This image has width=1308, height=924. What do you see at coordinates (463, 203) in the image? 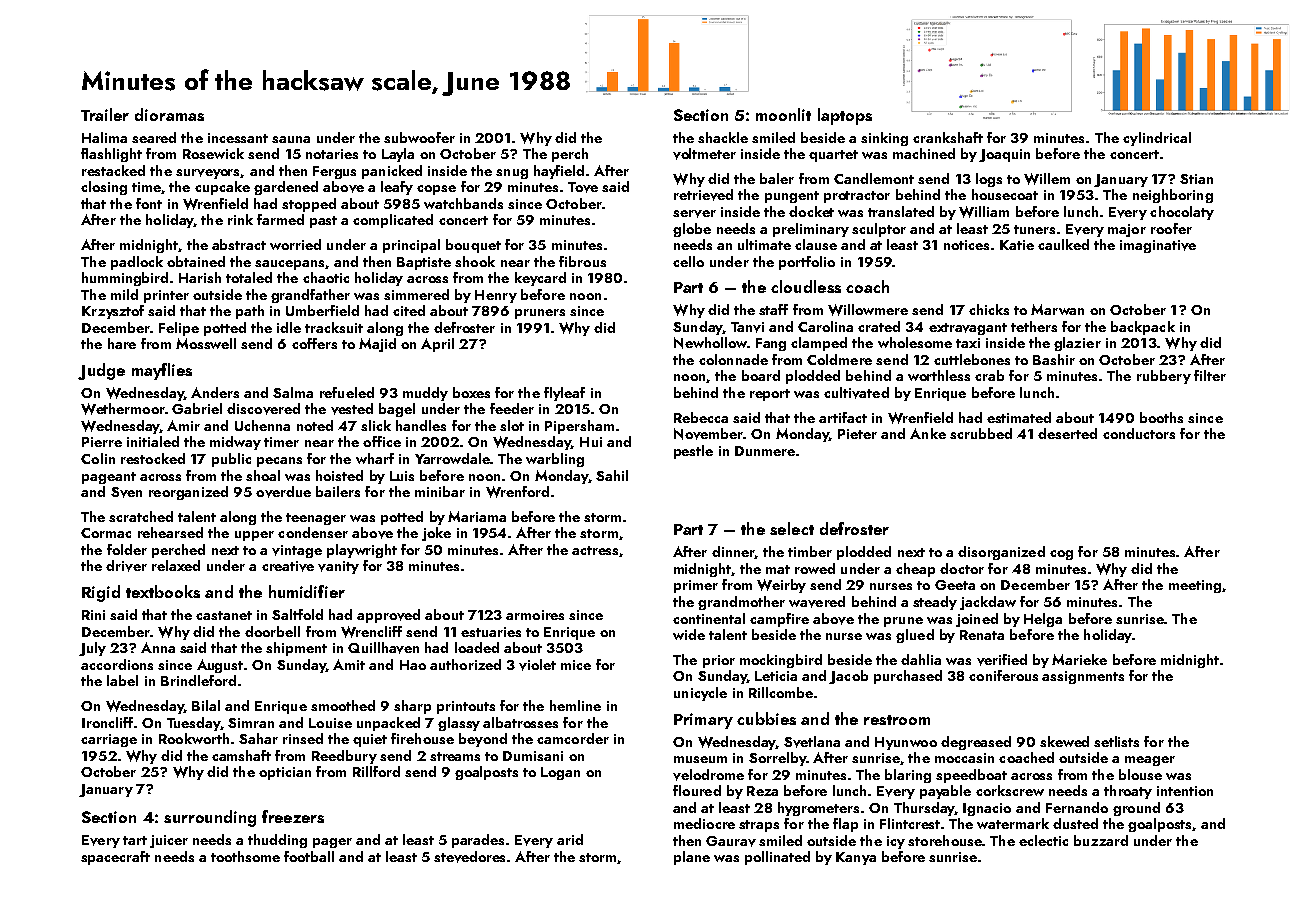
I see `watchbands` at bounding box center [463, 203].
